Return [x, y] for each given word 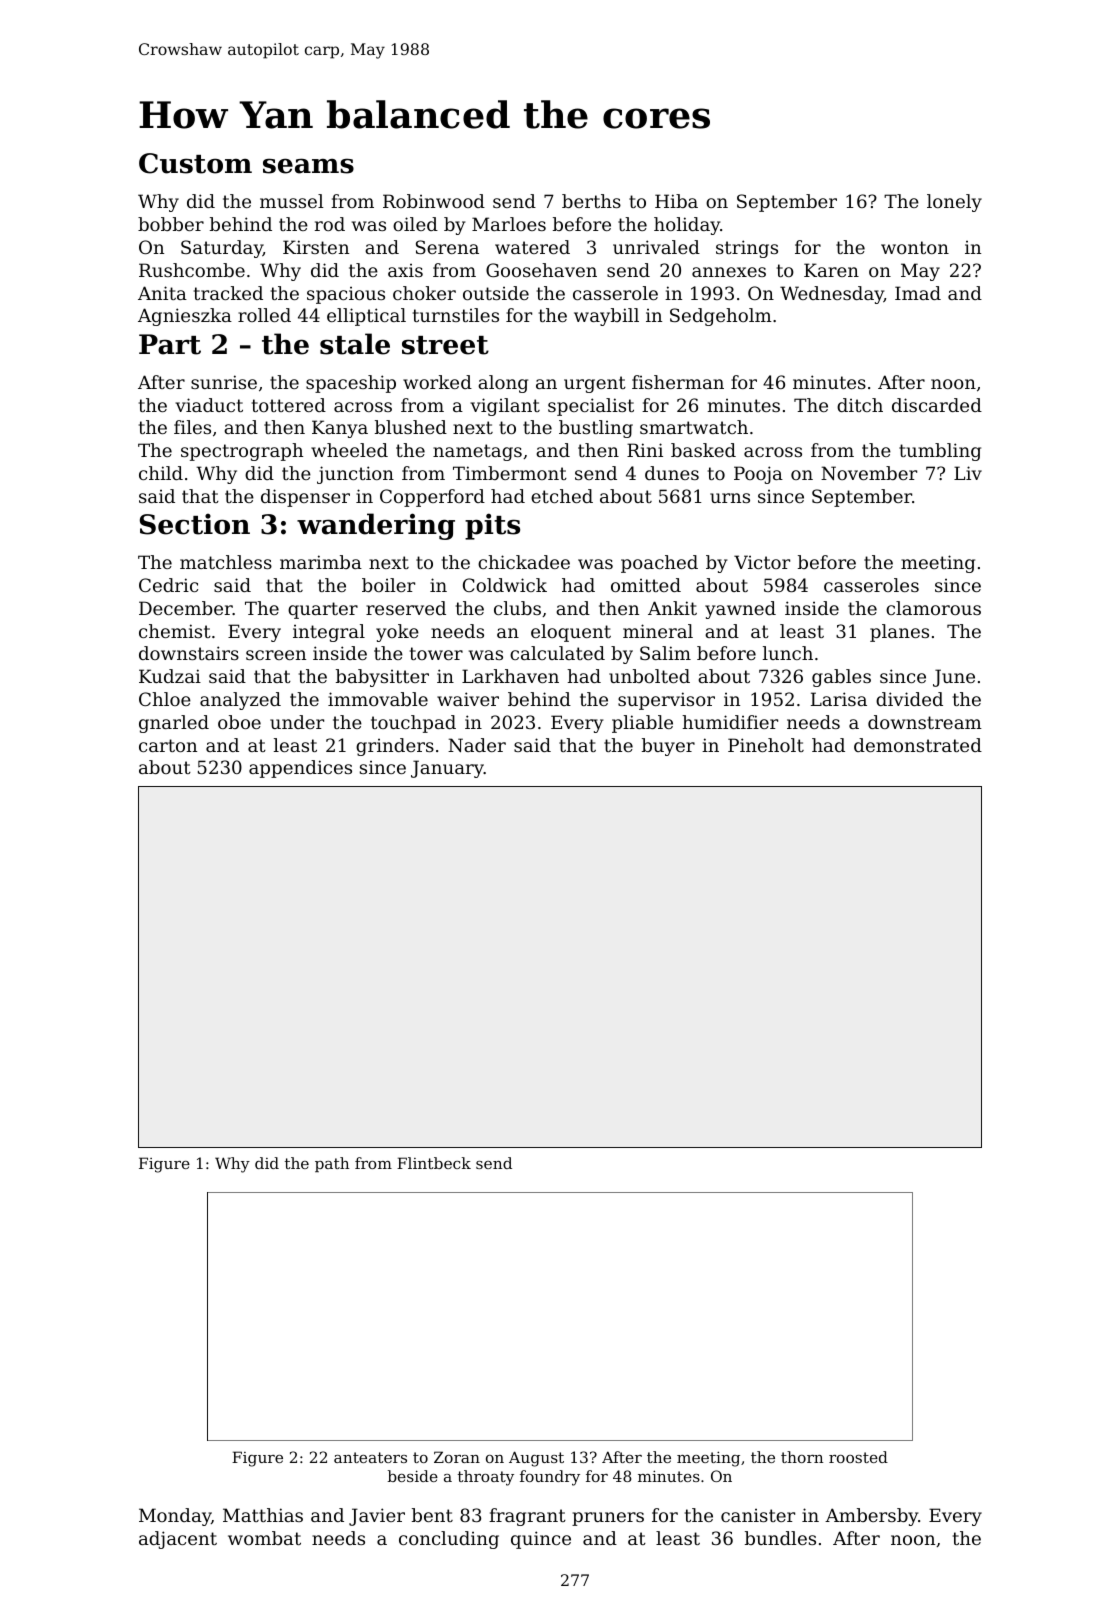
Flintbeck [434, 1163]
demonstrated [918, 745]
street [445, 345]
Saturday [222, 249]
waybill [606, 317]
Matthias [263, 1515]
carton [168, 745]
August [536, 1459]
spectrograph [242, 452]
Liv [968, 473]
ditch [860, 405]
